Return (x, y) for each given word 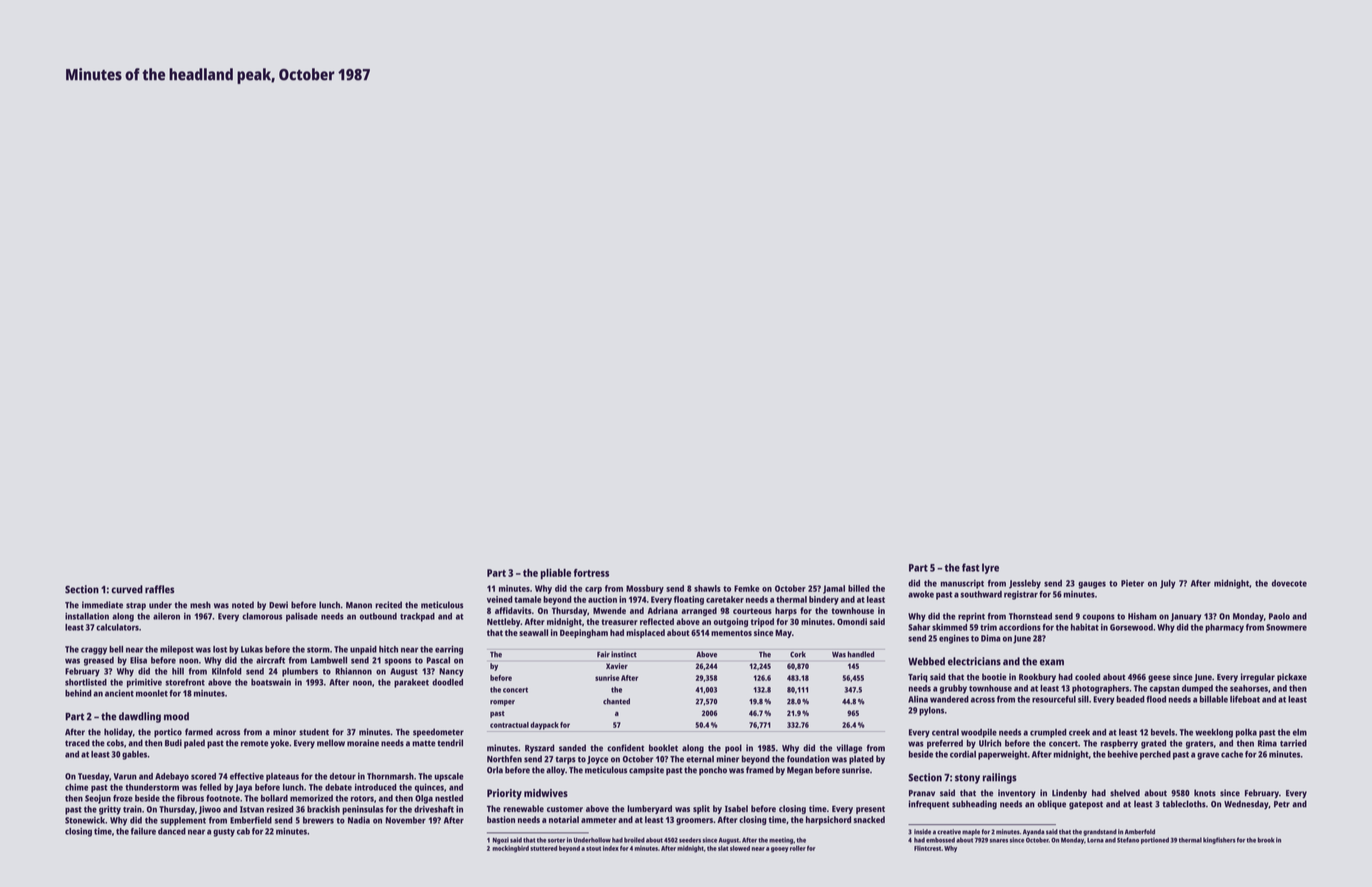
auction (602, 599)
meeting (781, 840)
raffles (160, 589)
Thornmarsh (390, 776)
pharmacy (1224, 628)
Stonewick (85, 820)
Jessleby (1025, 584)
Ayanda (1034, 832)
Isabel (736, 808)
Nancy (451, 672)
